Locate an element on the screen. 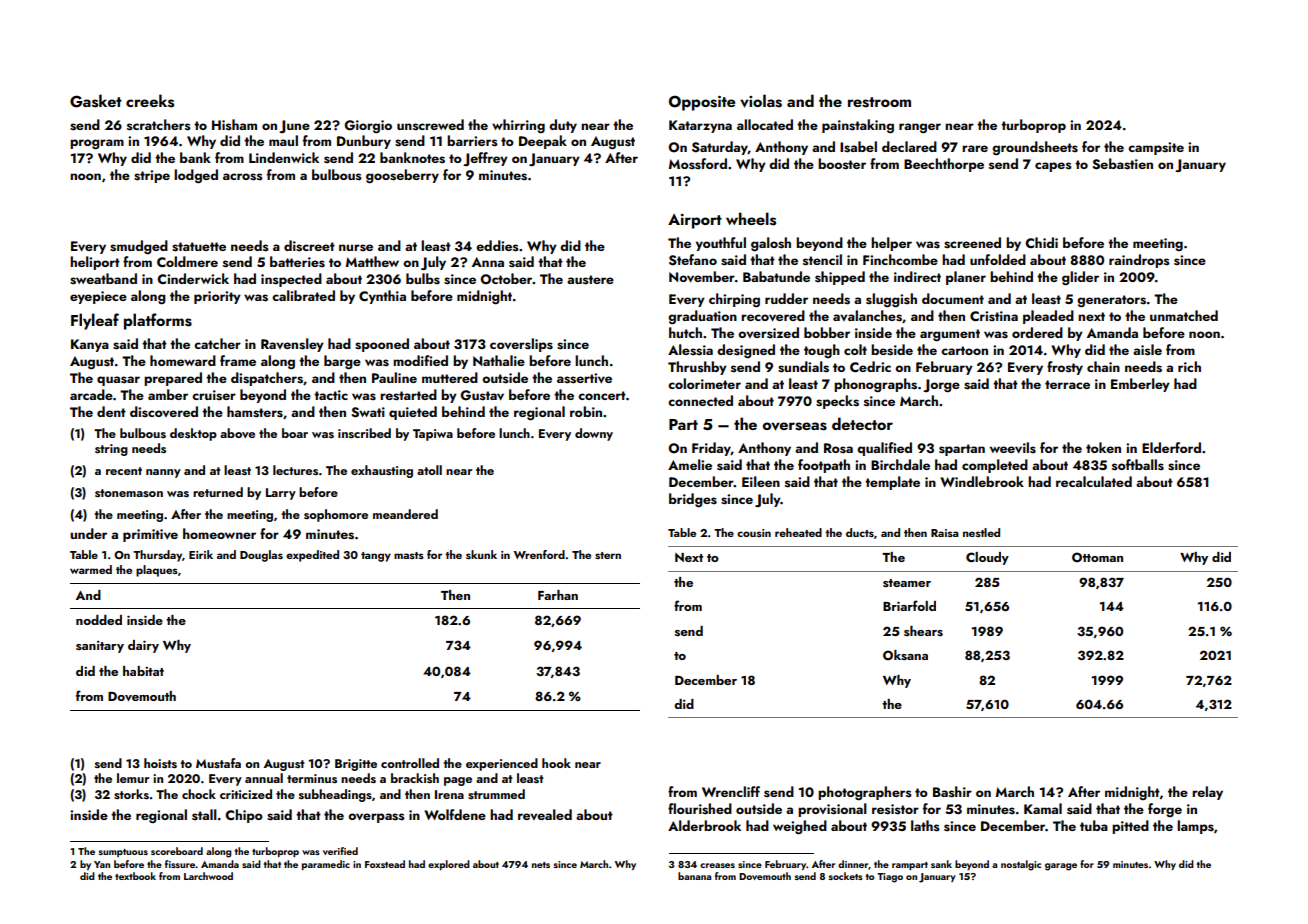  Gustav is located at coordinates (482, 395).
